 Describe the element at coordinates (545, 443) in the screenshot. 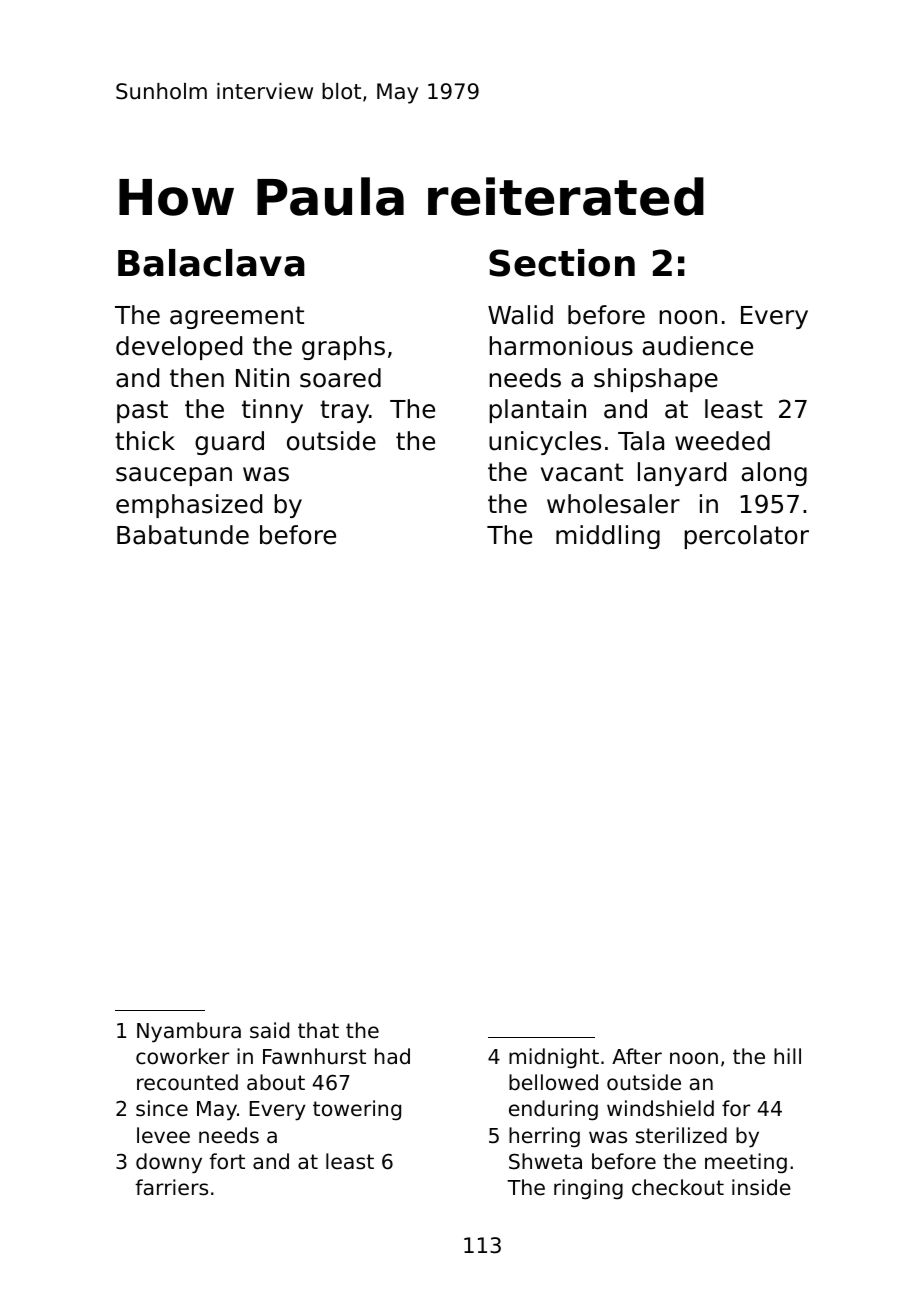

I see `unicycles` at that location.
